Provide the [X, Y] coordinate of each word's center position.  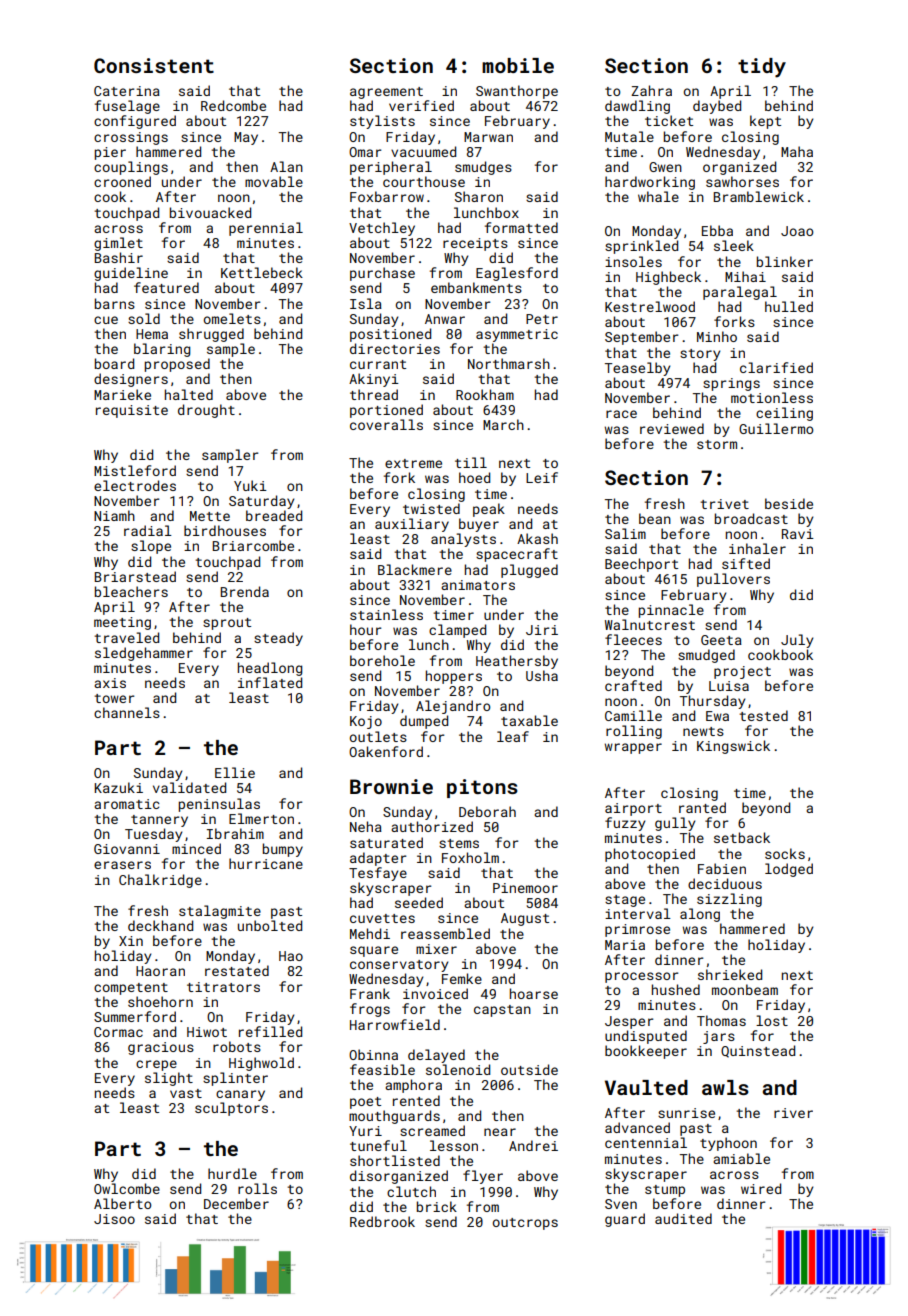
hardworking [650, 183]
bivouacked [210, 212]
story [700, 355]
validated [189, 787]
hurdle [232, 1173]
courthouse [424, 181]
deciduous [725, 883]
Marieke [122, 394]
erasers [122, 865]
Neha [366, 826]
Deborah [487, 811]
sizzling [729, 900]
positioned [390, 335]
